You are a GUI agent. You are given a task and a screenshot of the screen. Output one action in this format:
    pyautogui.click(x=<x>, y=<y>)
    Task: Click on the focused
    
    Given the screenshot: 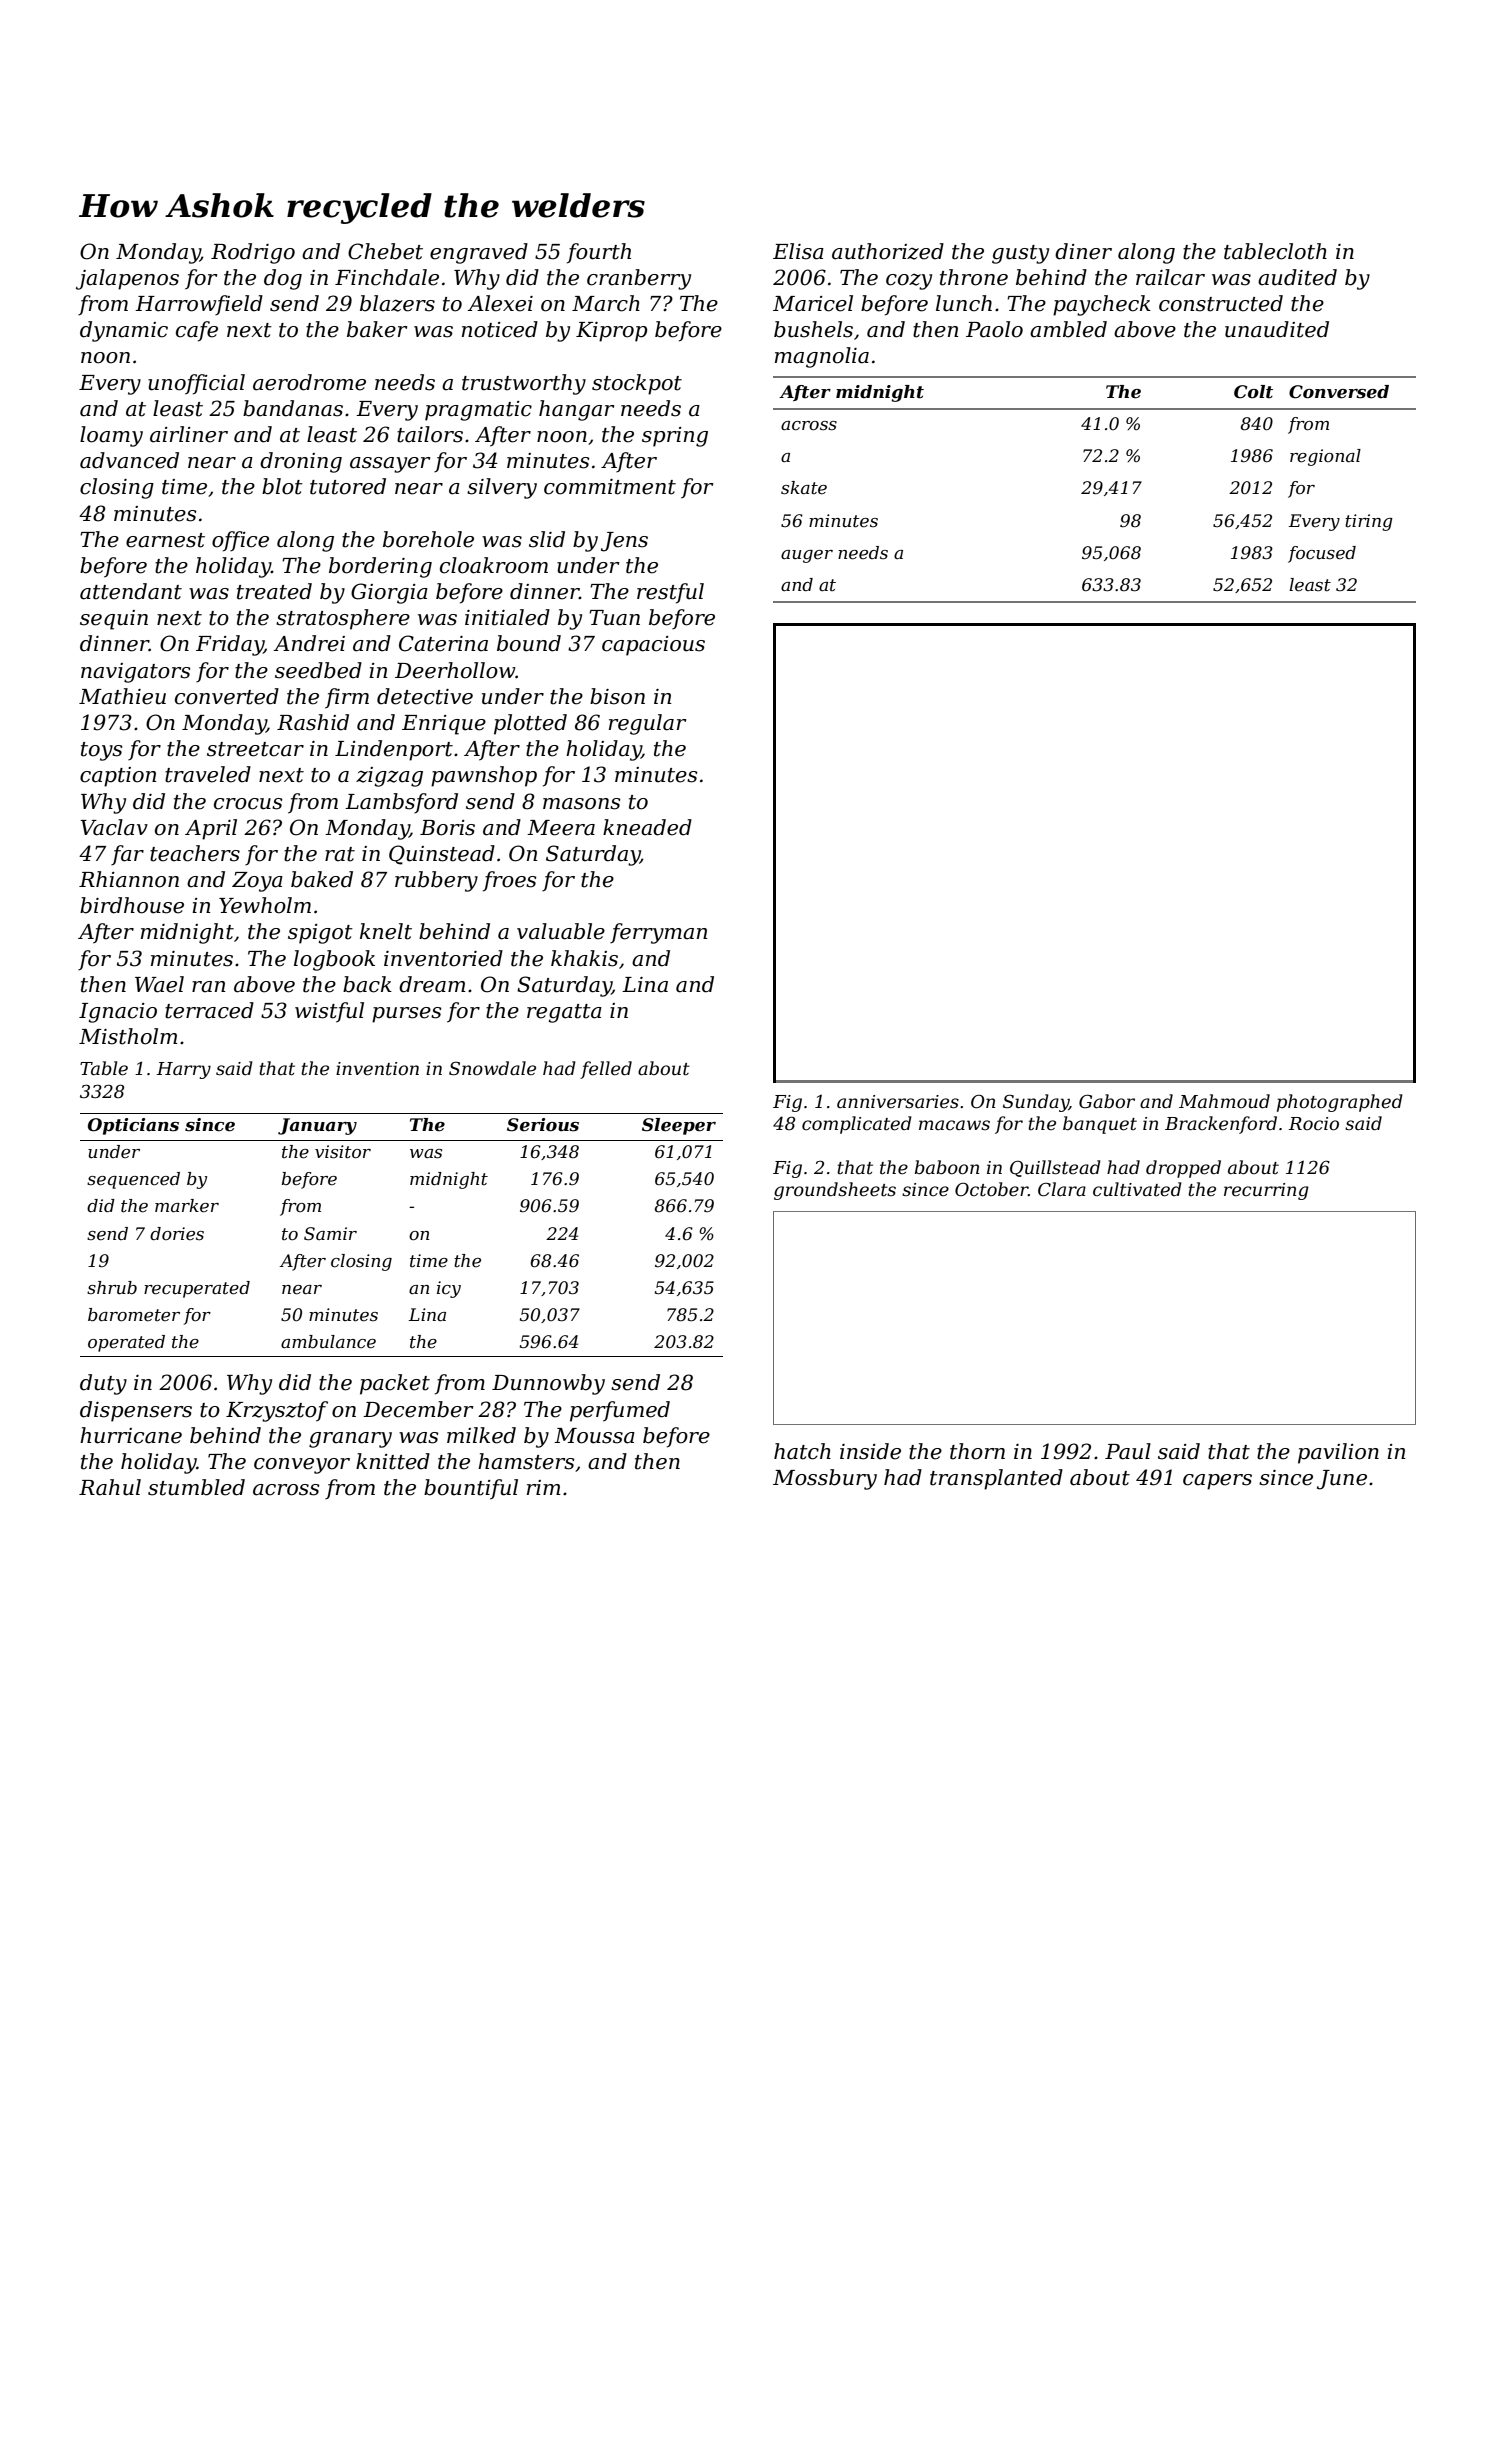 What is the action you would take?
    pyautogui.click(x=1322, y=554)
